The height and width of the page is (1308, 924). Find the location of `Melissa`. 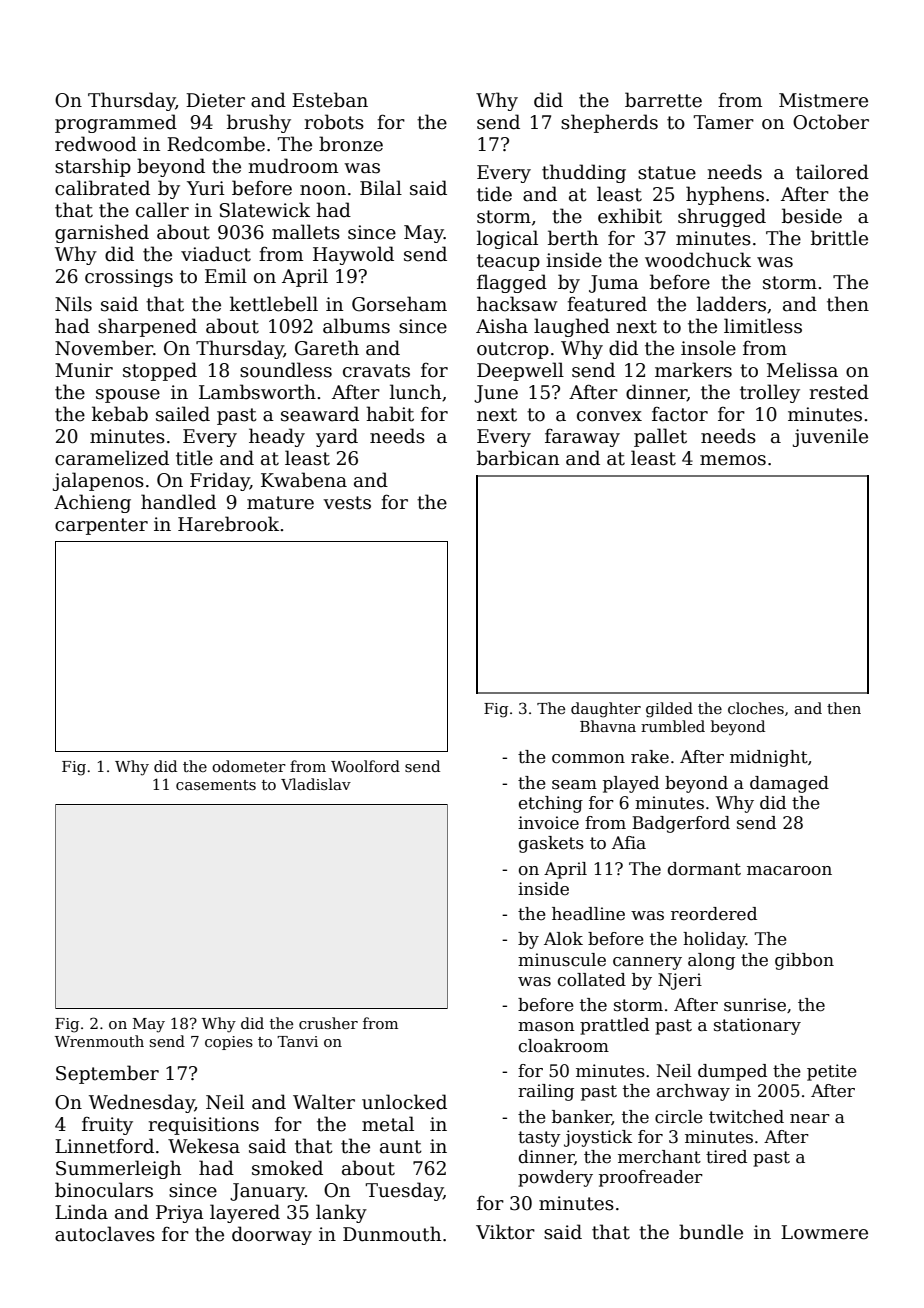

Melissa is located at coordinates (802, 370).
